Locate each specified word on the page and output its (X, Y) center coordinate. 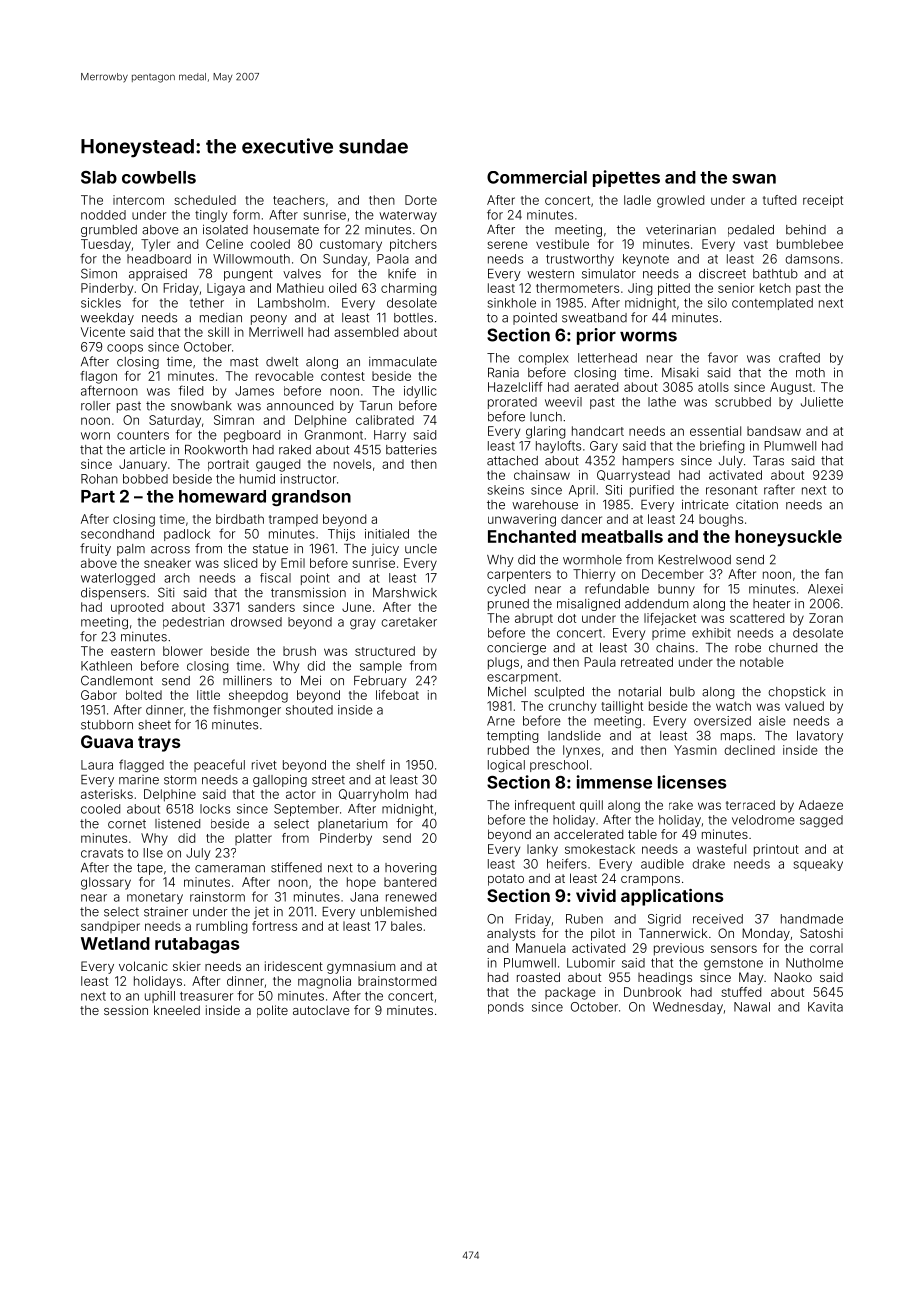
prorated (512, 403)
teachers (299, 200)
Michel (507, 692)
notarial (640, 691)
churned (793, 648)
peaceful (219, 765)
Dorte (421, 200)
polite (272, 1011)
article (147, 449)
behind (806, 229)
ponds (506, 1008)
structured (385, 651)
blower (183, 651)
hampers (648, 462)
